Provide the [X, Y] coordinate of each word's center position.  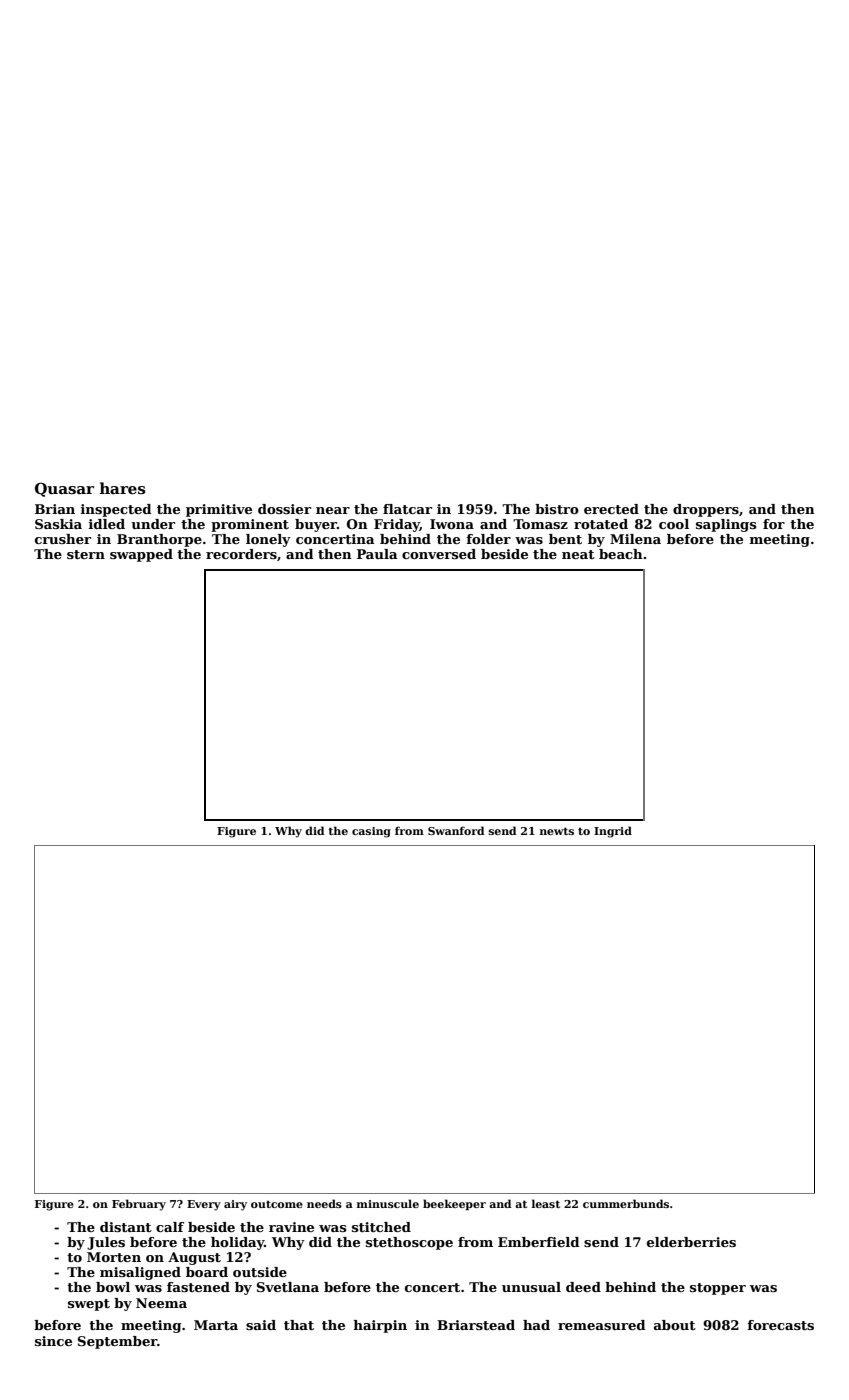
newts [557, 831]
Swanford [456, 830]
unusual [531, 1287]
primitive [219, 510]
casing [371, 832]
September [117, 1342]
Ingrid [613, 832]
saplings [726, 525]
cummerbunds [626, 1203]
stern [86, 554]
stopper [718, 1289]
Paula [377, 554]
